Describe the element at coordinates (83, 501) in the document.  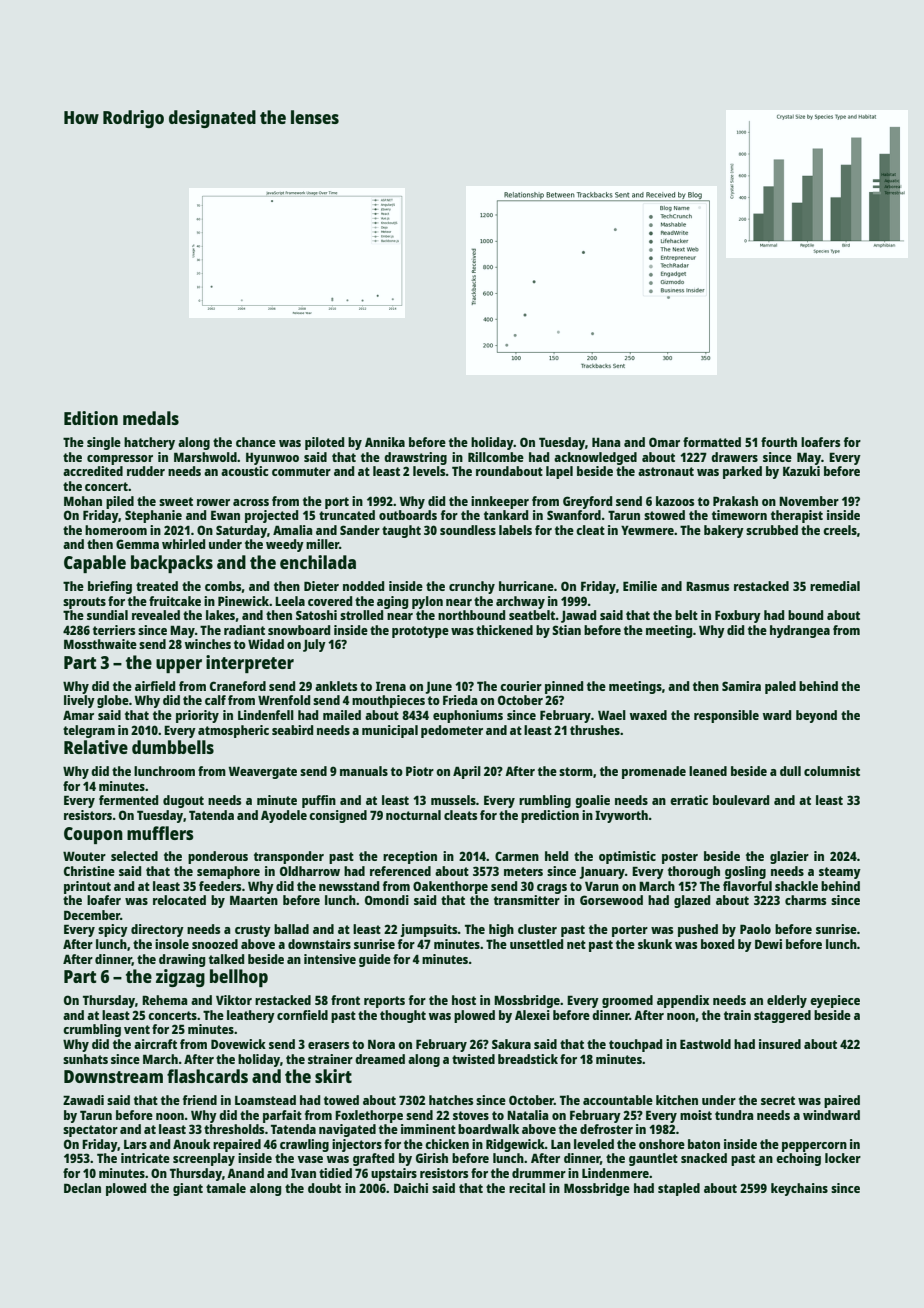
I see `Mohan` at that location.
